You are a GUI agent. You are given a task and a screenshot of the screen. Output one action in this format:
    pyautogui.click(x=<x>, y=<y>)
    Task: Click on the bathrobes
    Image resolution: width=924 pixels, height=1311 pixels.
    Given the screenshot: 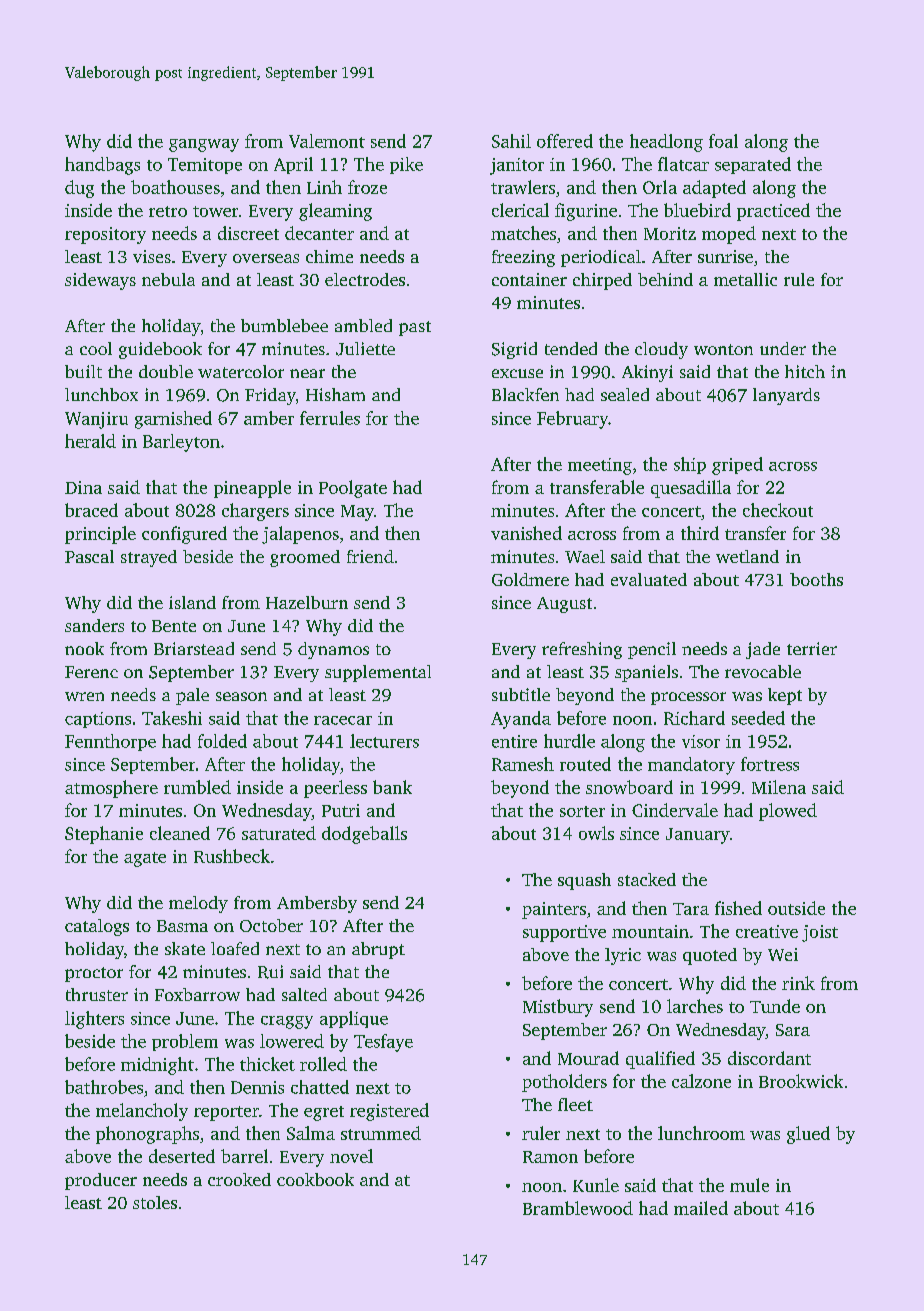 What is the action you would take?
    pyautogui.click(x=104, y=1087)
